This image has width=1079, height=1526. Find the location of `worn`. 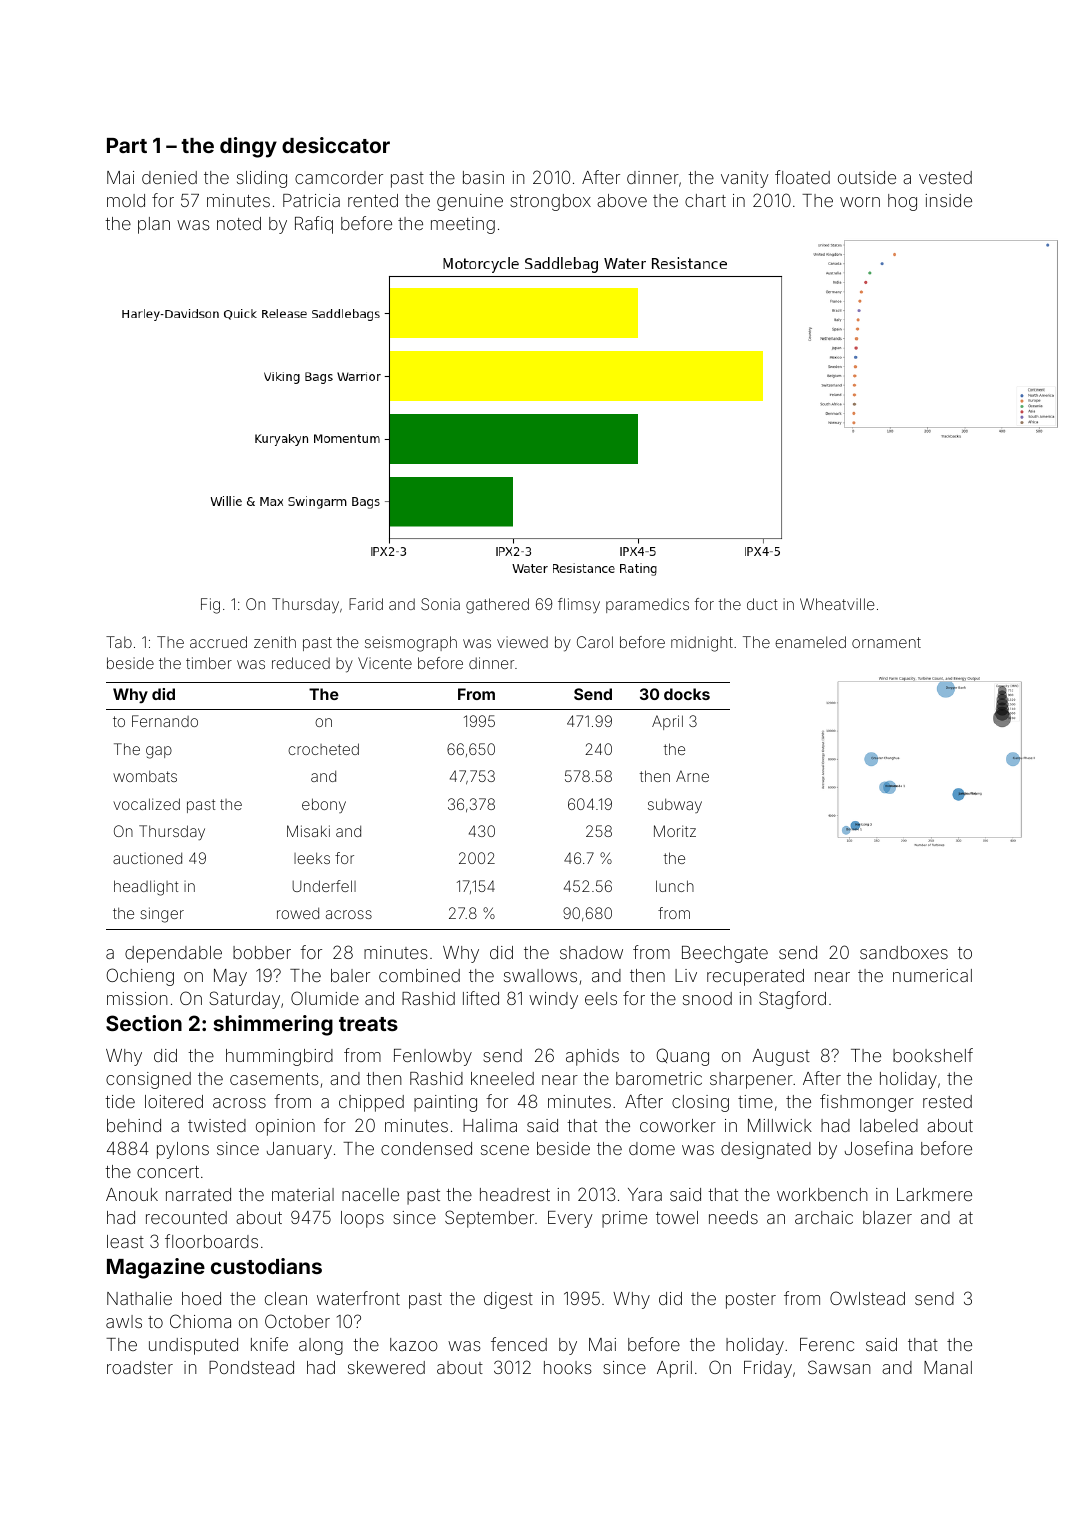

worn is located at coordinates (860, 202).
